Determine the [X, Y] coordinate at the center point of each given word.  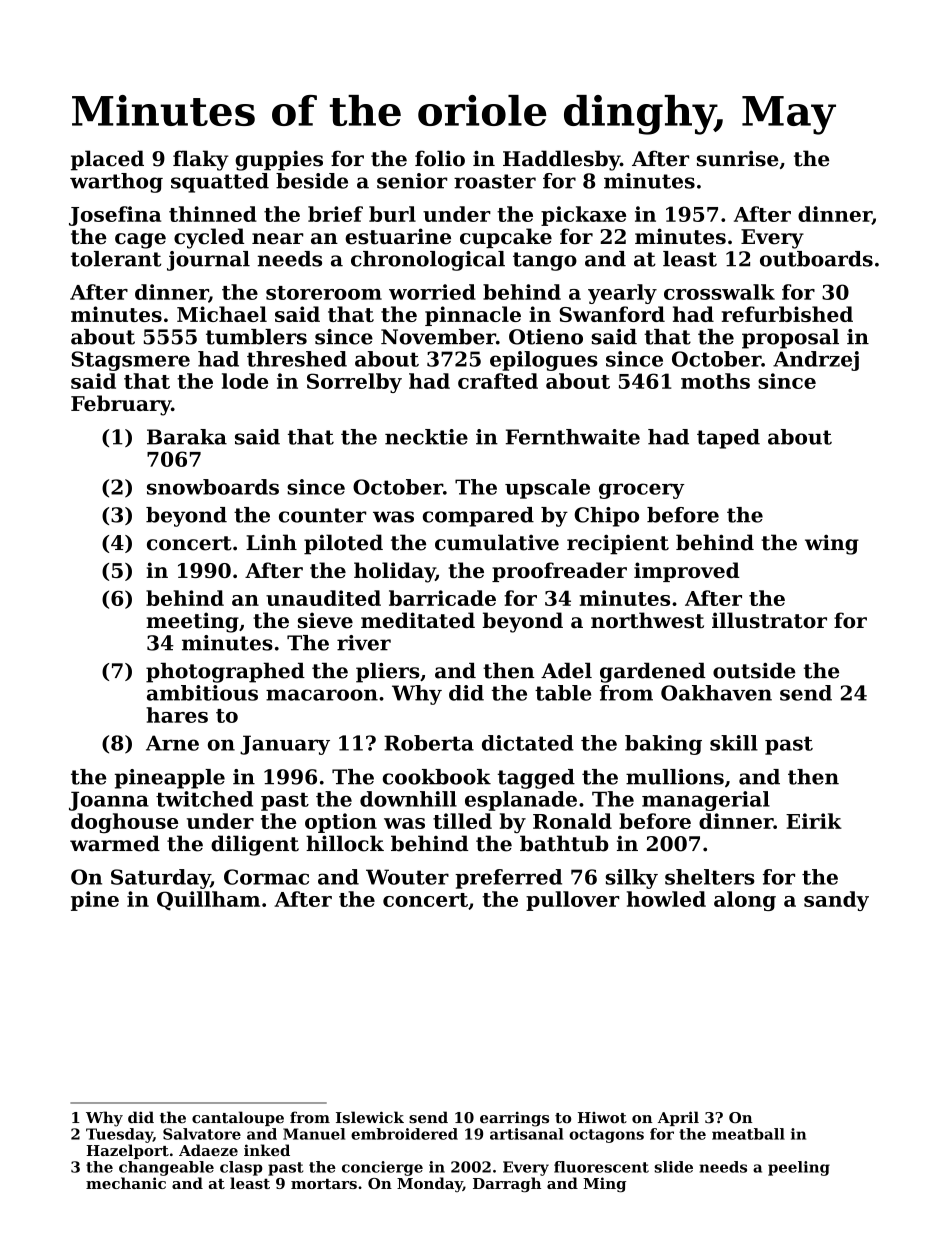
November [438, 337]
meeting [192, 622]
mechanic [126, 1183]
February [121, 405]
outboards [816, 259]
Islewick [370, 1117]
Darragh [507, 1185]
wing [832, 544]
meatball [748, 1134]
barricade [442, 598]
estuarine [398, 236]
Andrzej [816, 361]
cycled [209, 238]
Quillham [208, 901]
